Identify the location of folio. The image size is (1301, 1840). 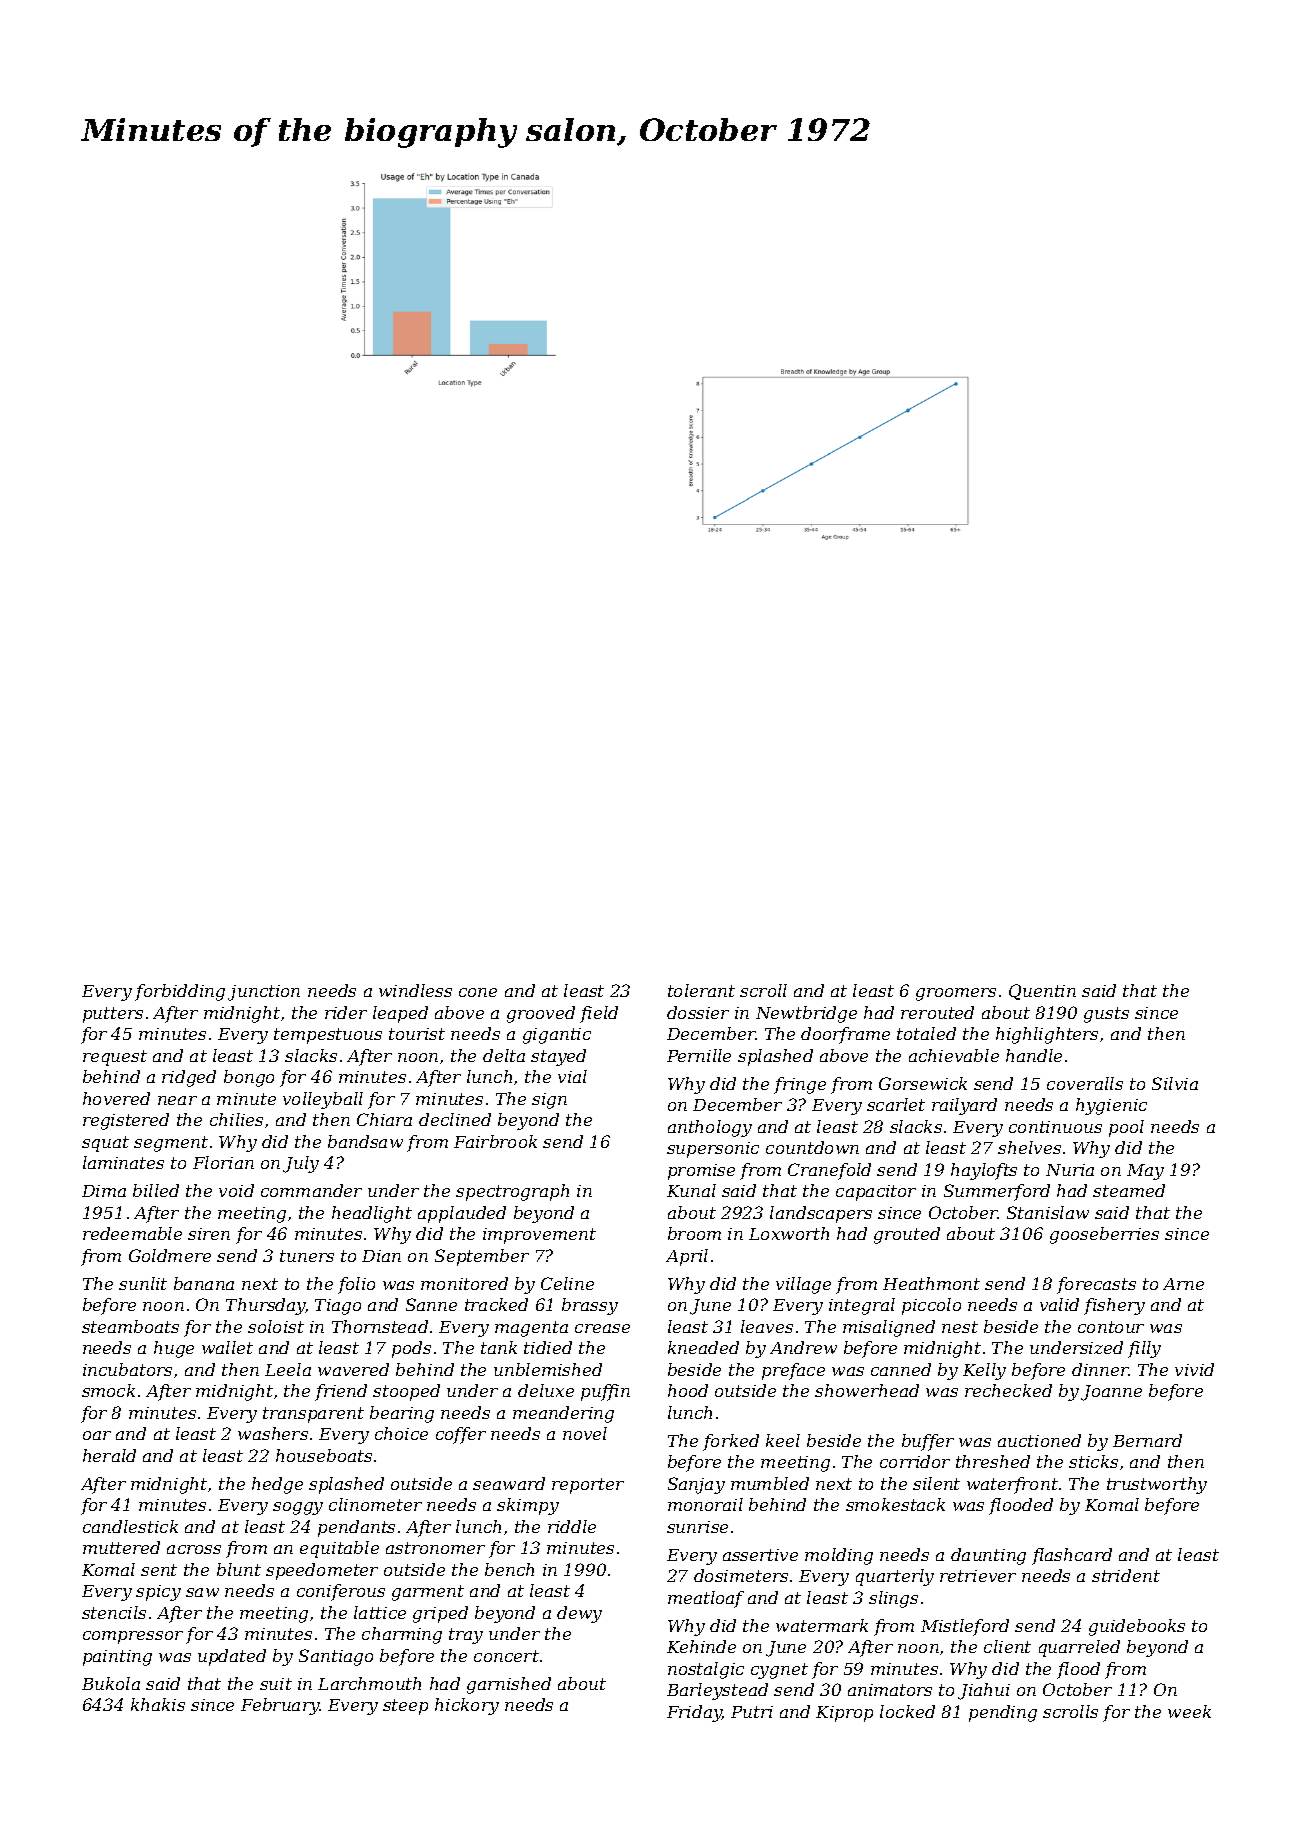
(356, 1285).
